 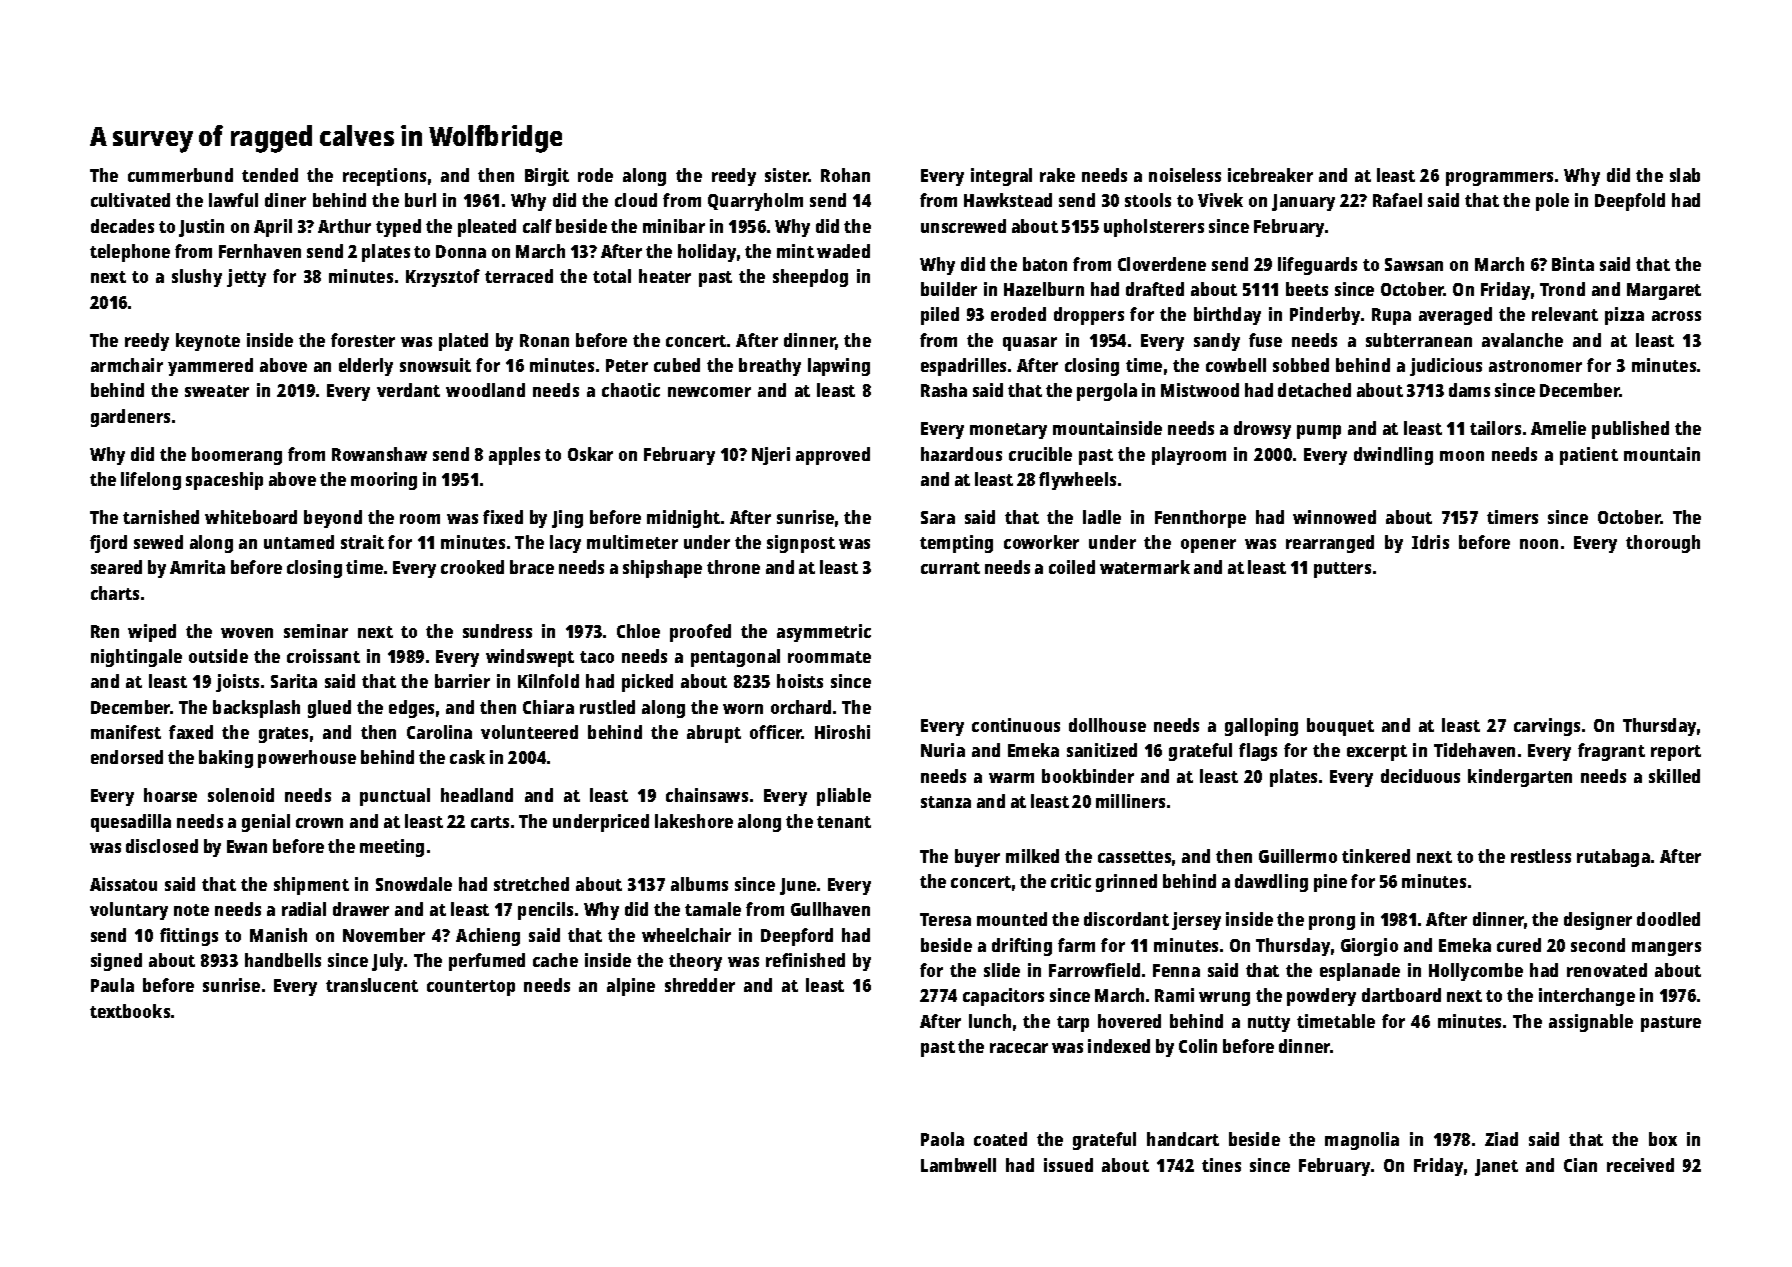 I want to click on currant, so click(x=950, y=568).
